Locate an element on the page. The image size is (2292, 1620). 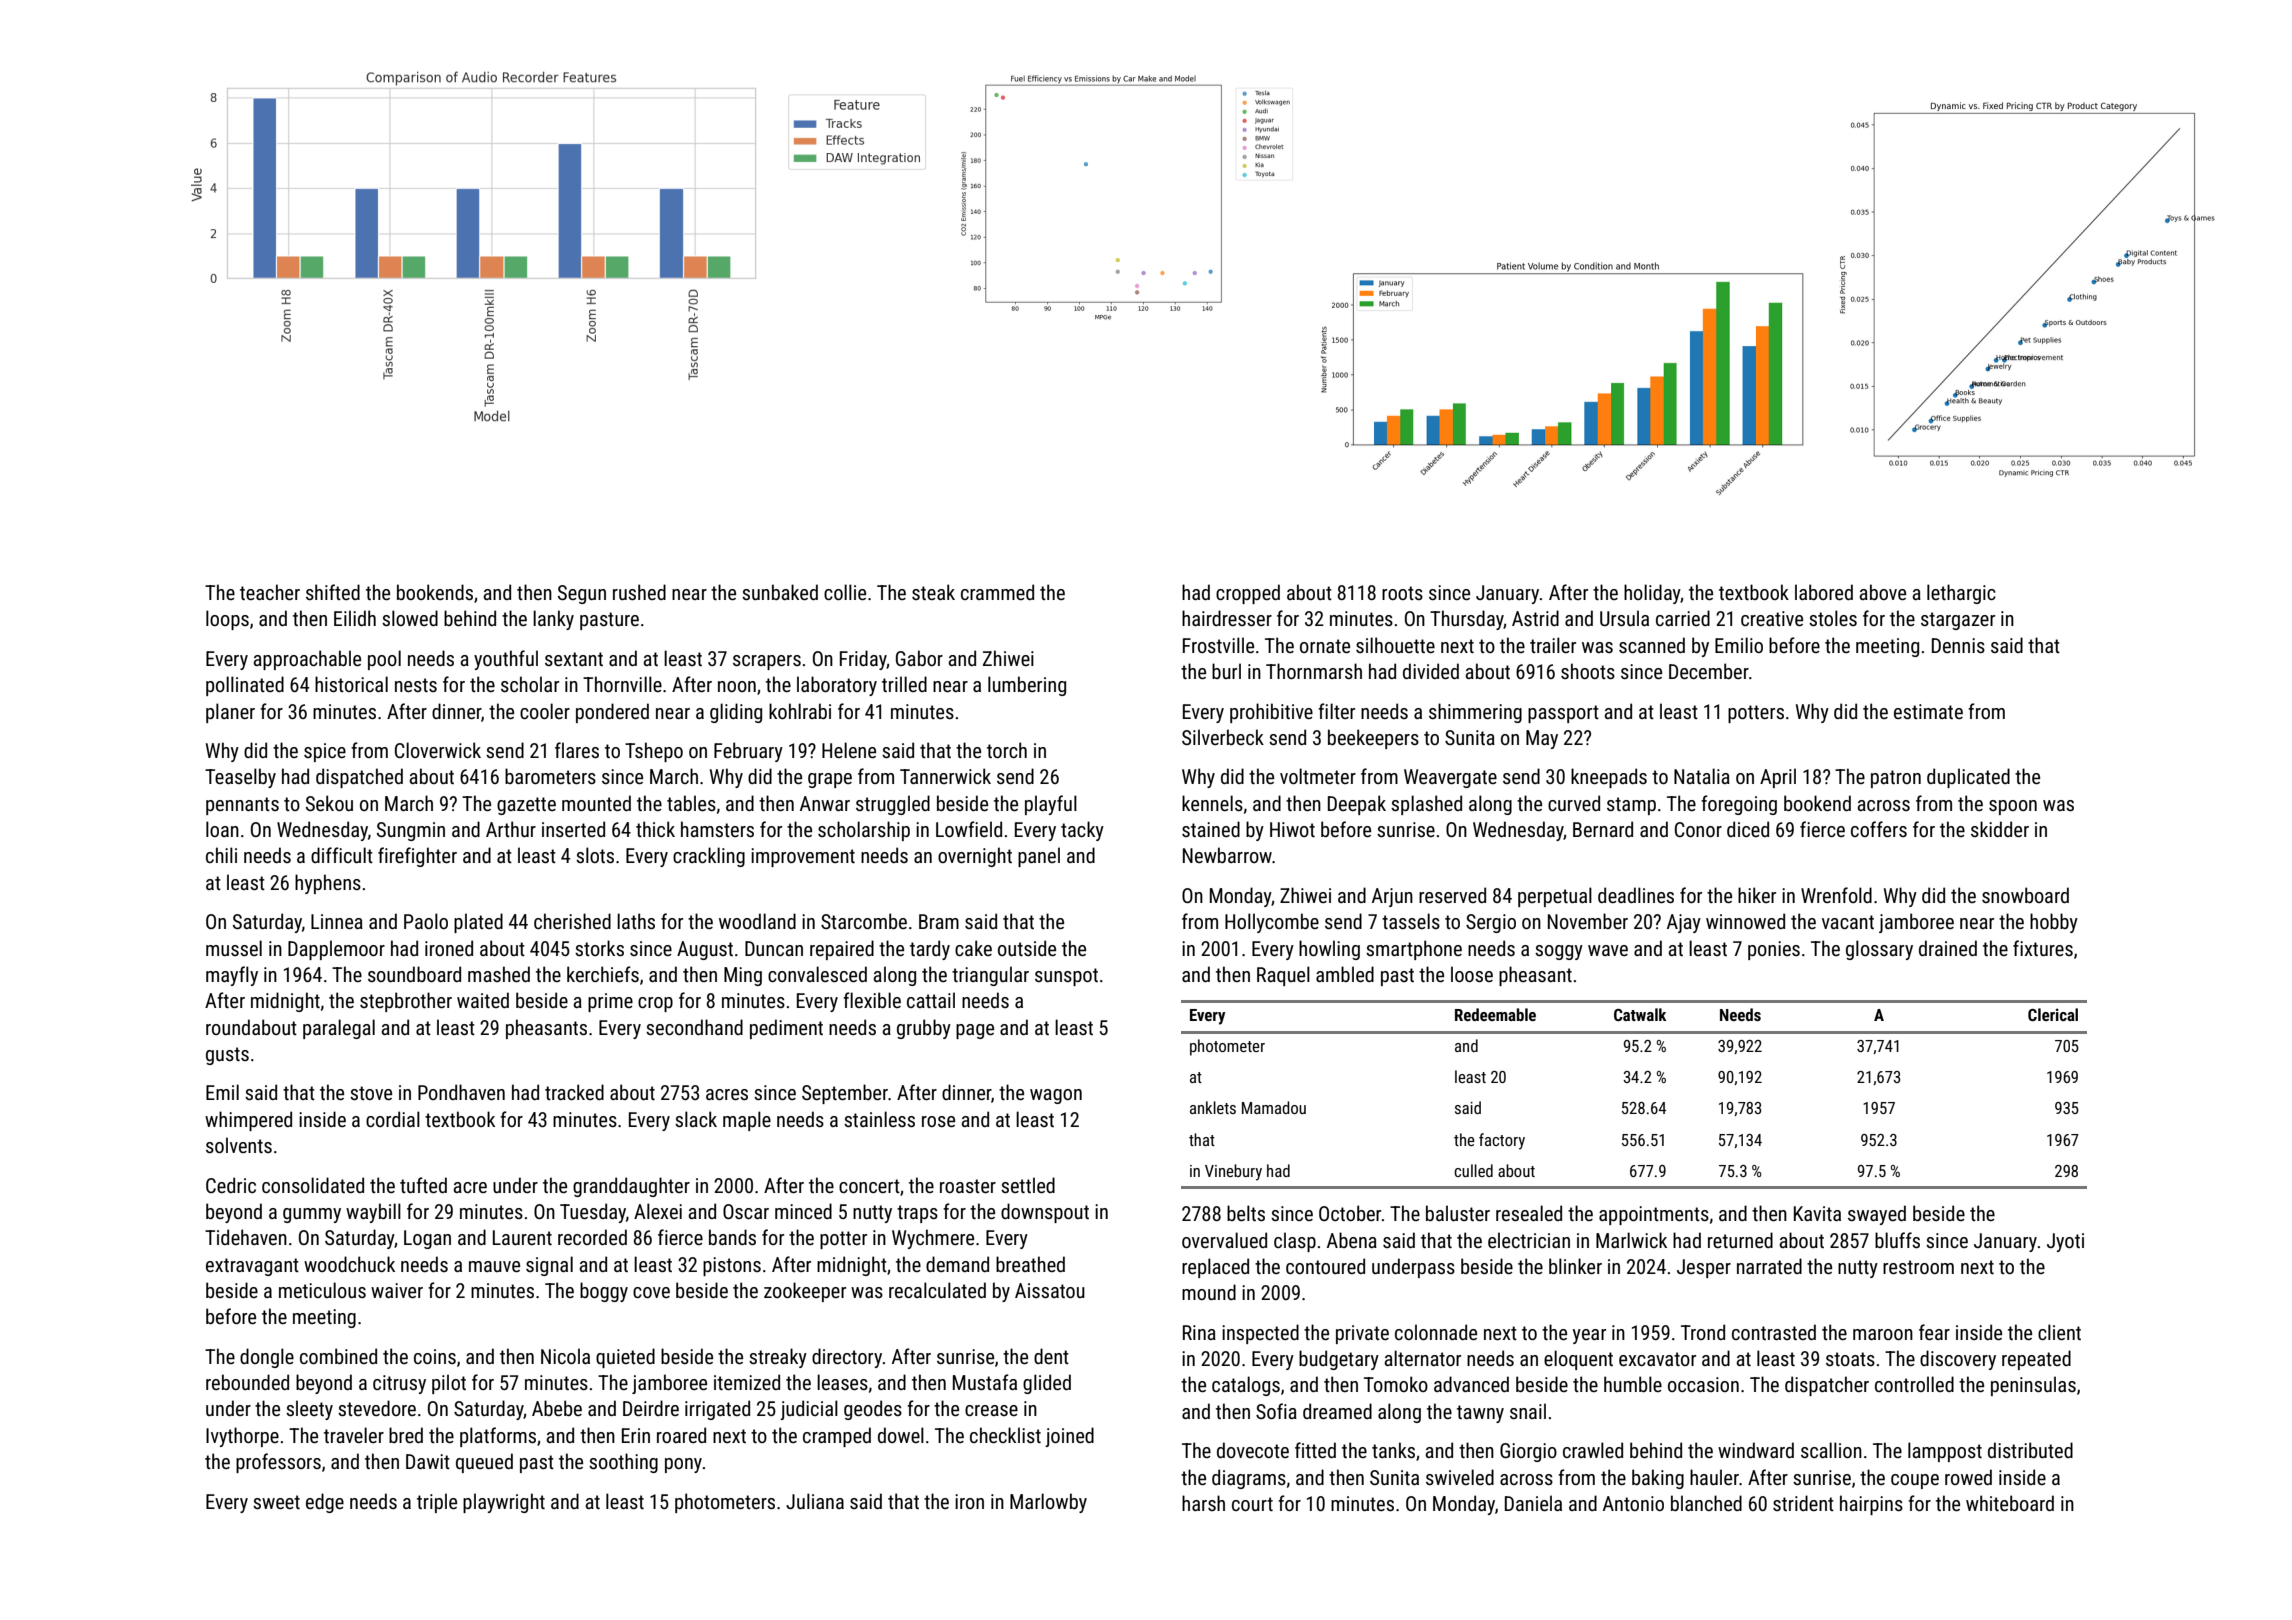
tracked is located at coordinates (574, 1092).
